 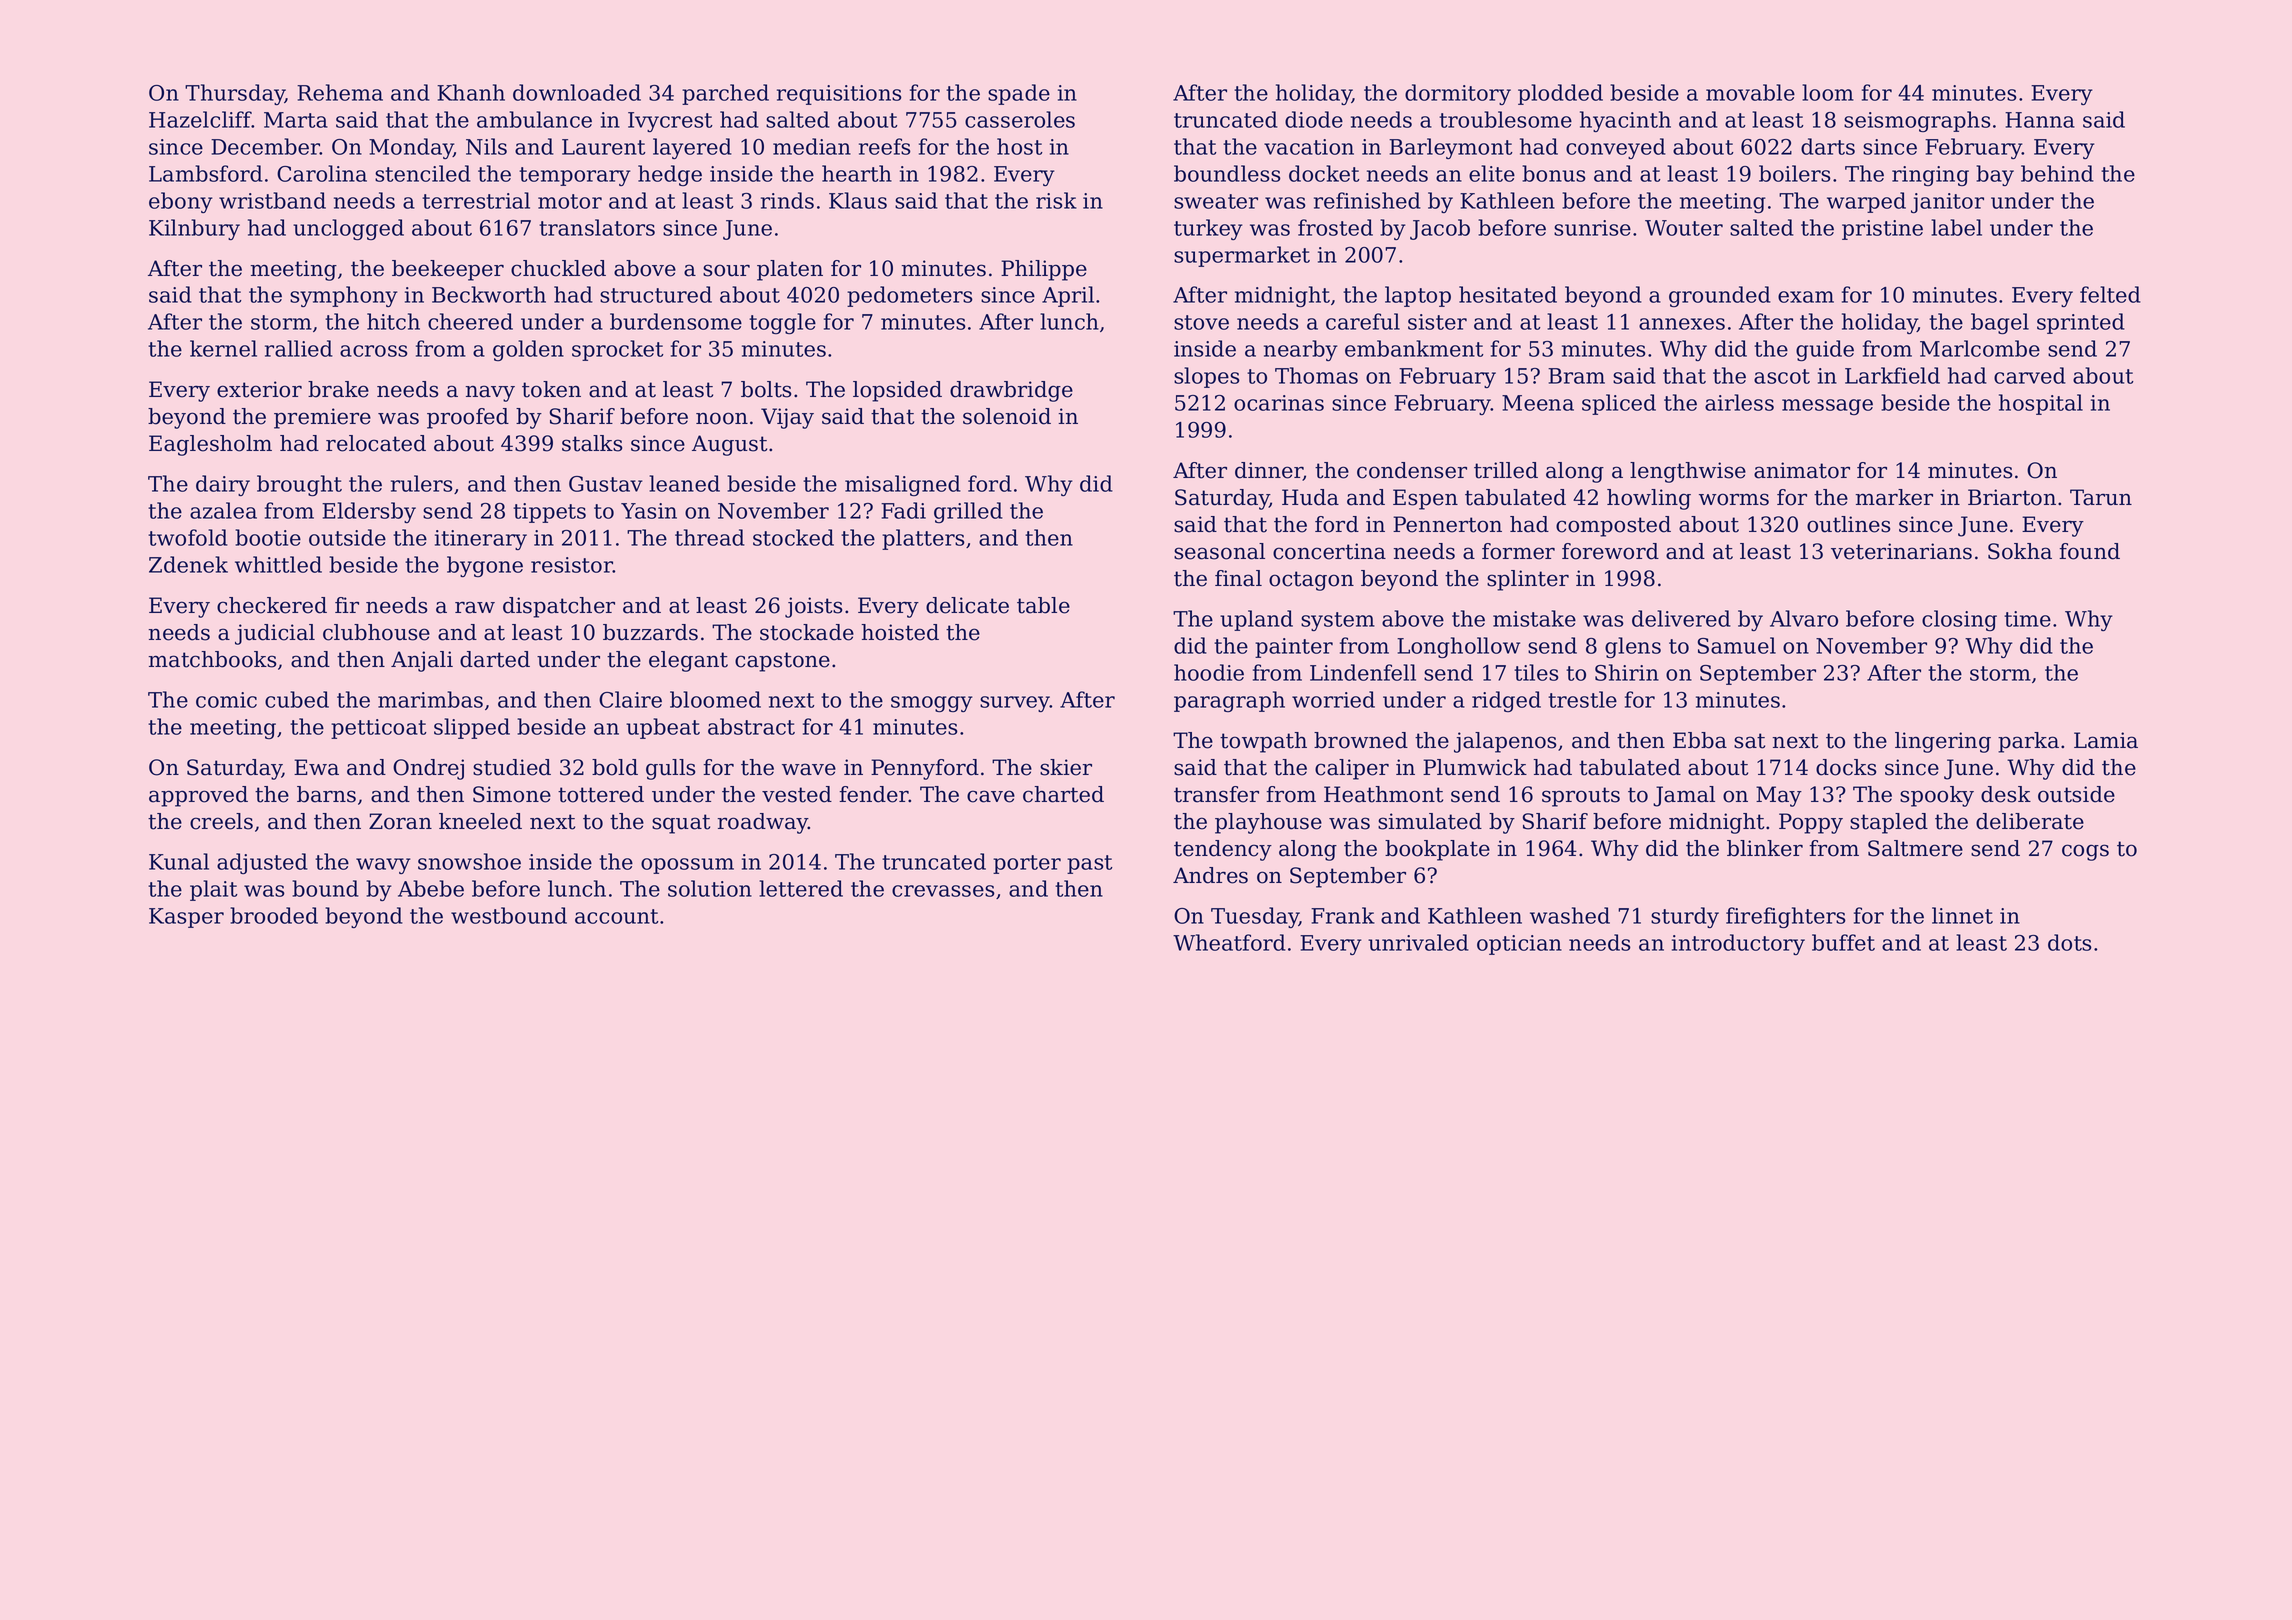 What do you see at coordinates (923, 539) in the image?
I see `platters` at bounding box center [923, 539].
